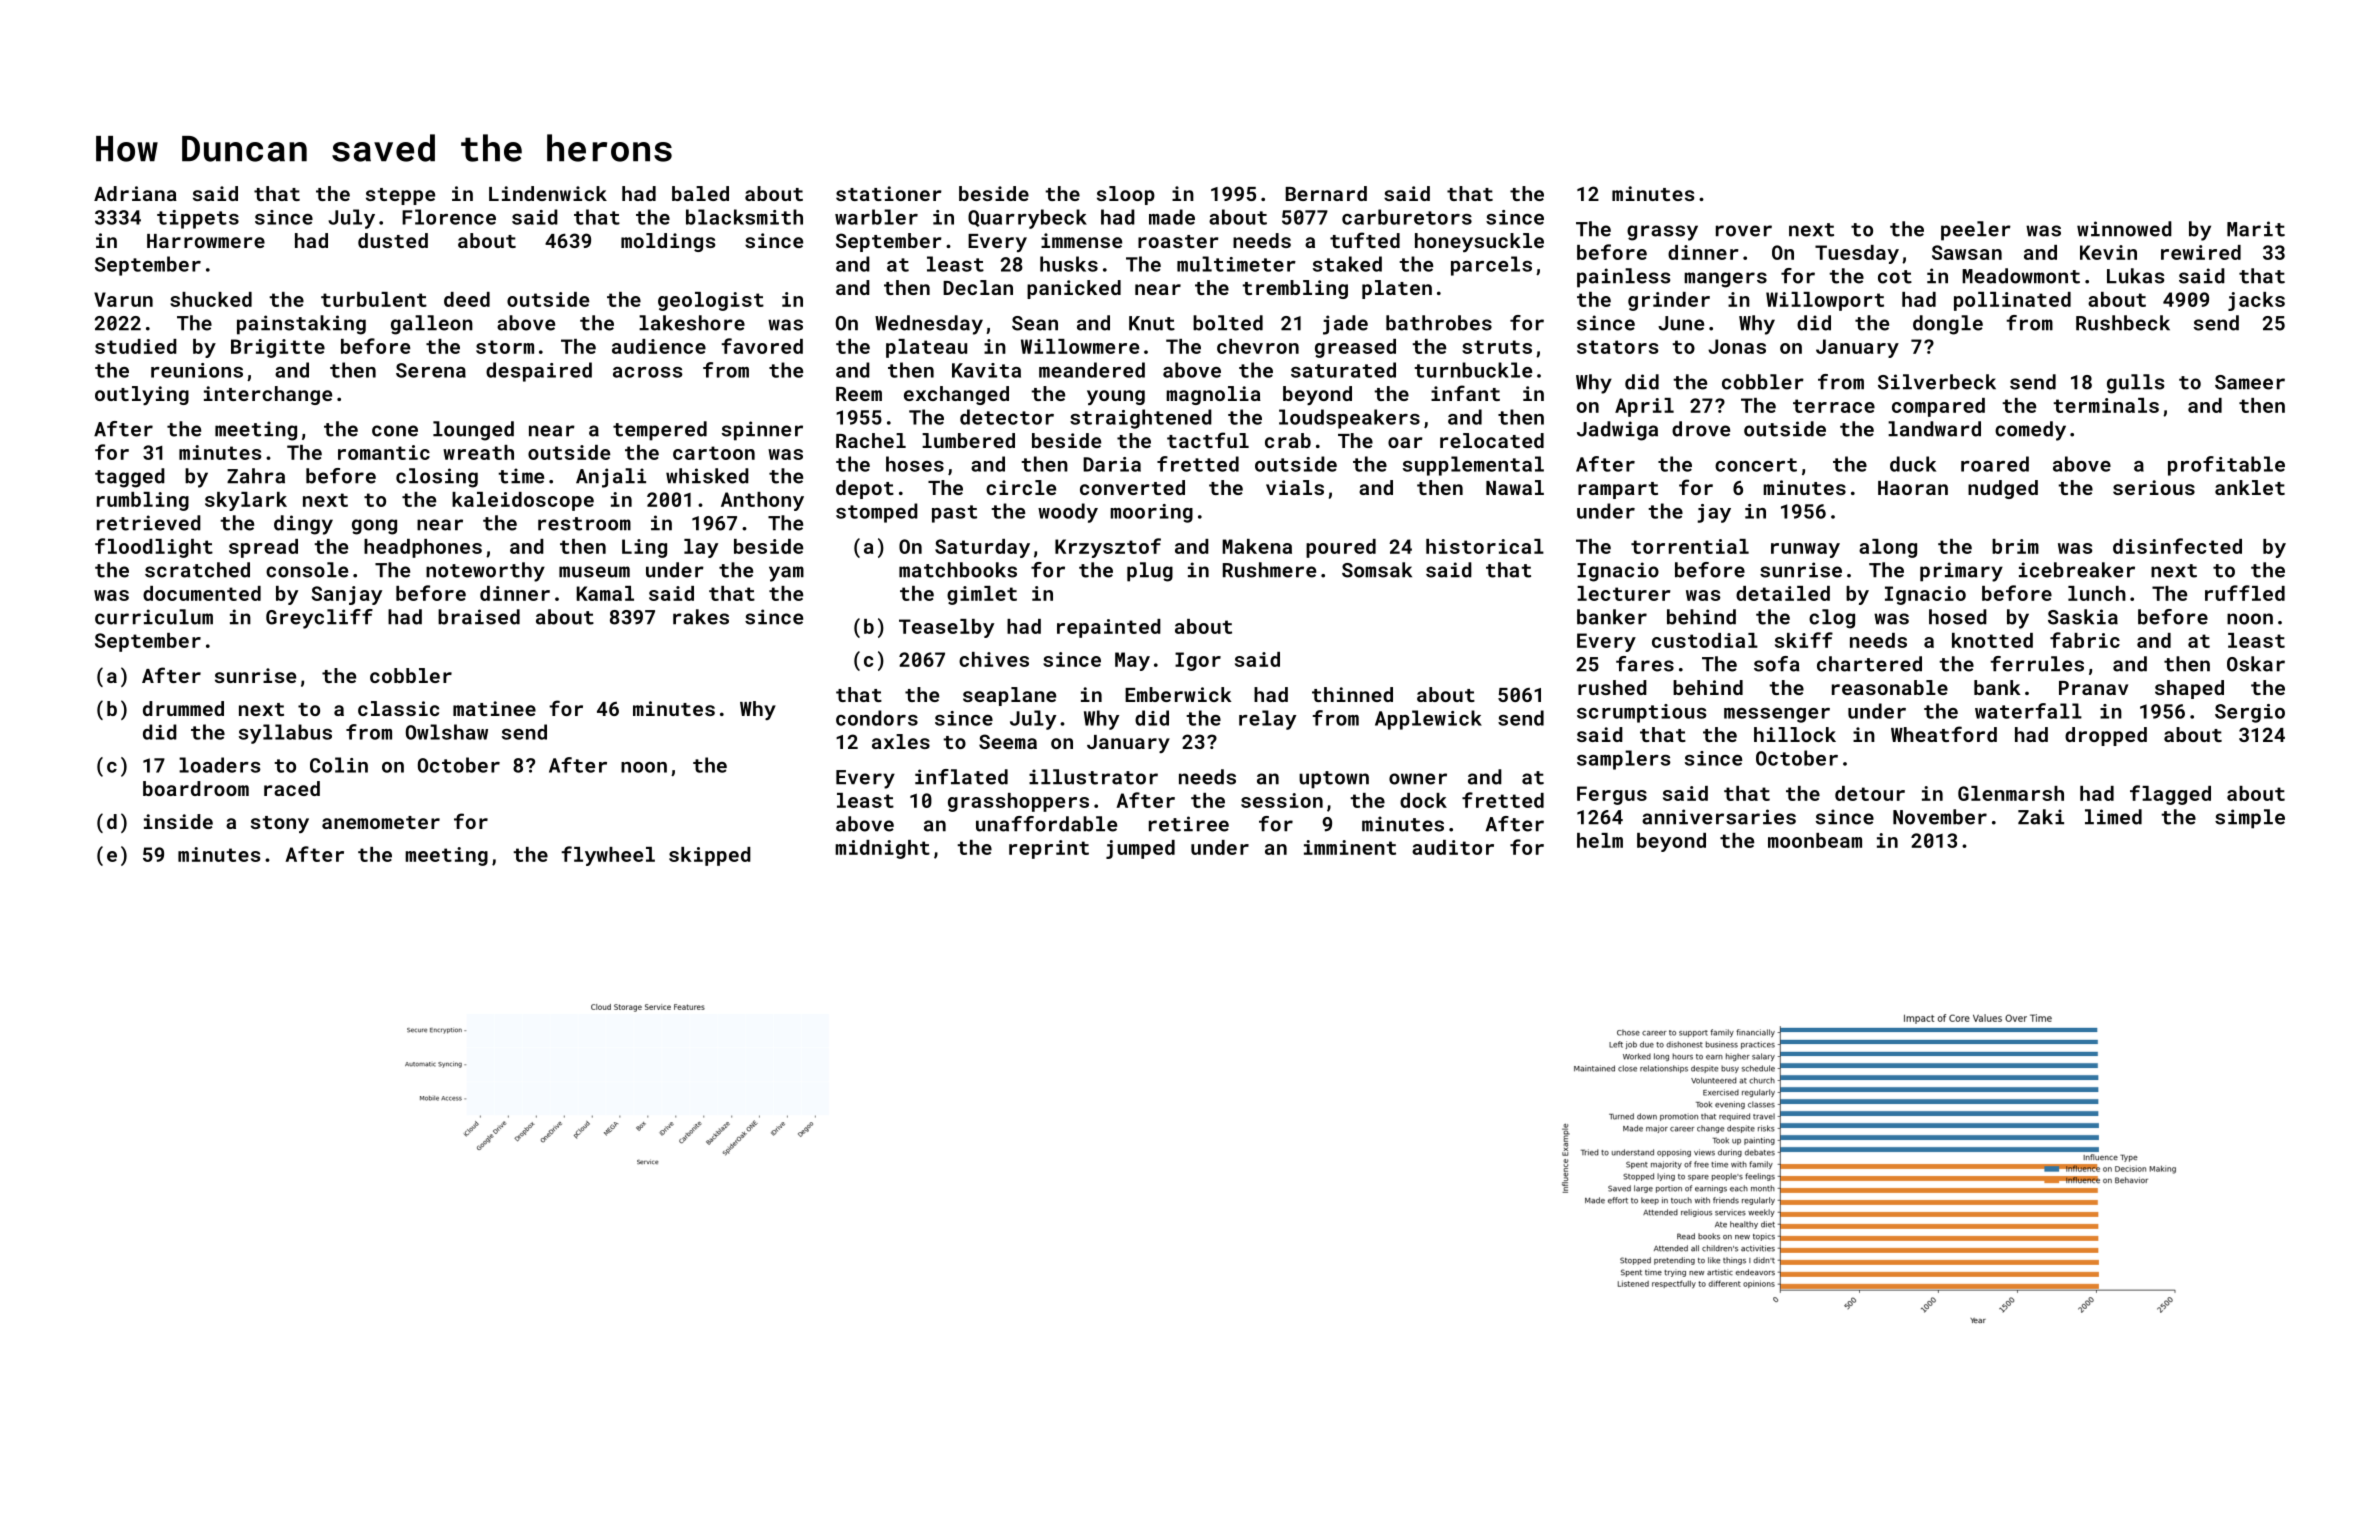 The height and width of the document is (1540, 2380). I want to click on Kevin, so click(2108, 252).
